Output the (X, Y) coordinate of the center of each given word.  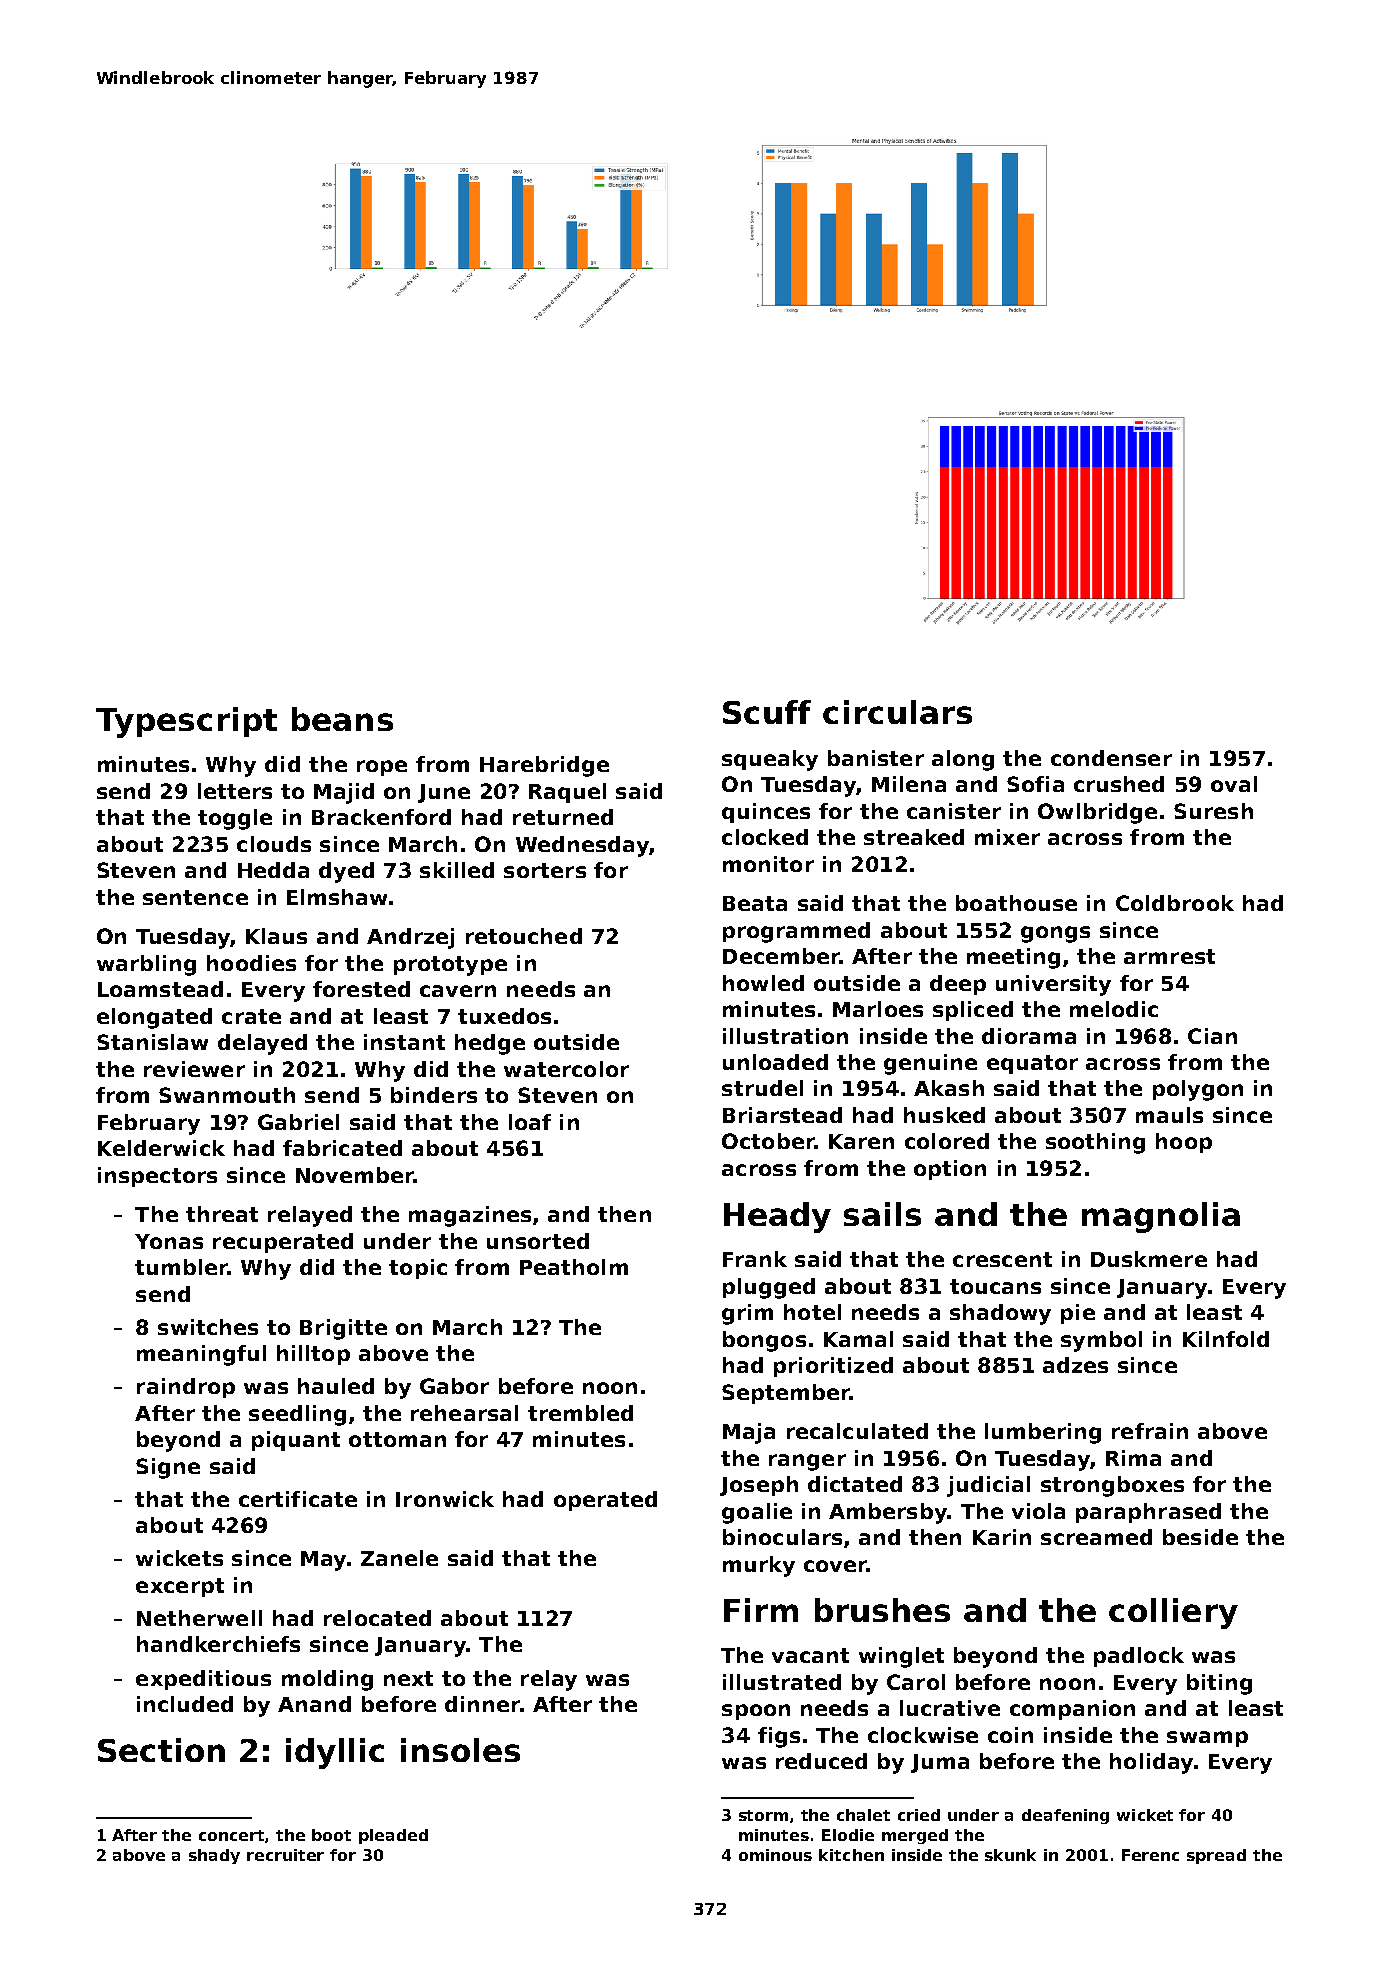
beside (1200, 1537)
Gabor (454, 1386)
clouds (274, 844)
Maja (749, 1433)
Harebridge (544, 766)
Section (161, 1750)
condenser (1111, 758)
